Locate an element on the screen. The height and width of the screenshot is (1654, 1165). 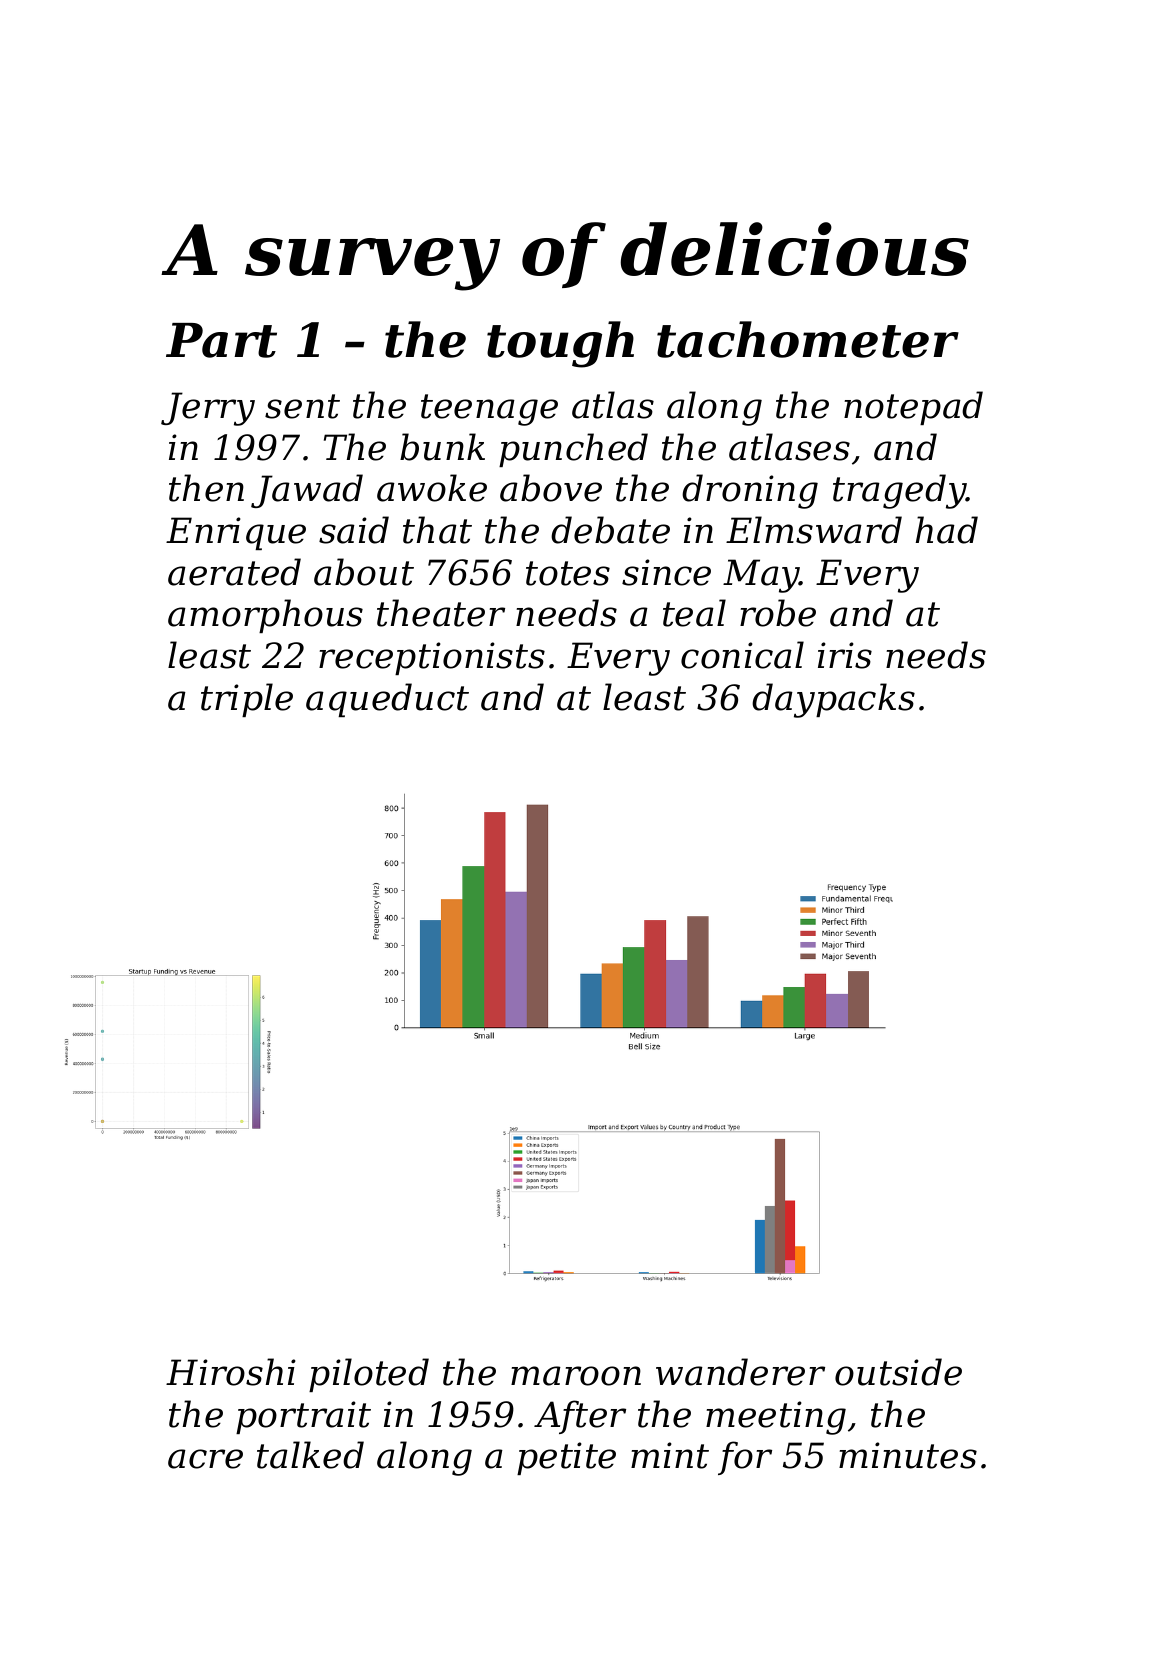
iris is located at coordinates (845, 655).
